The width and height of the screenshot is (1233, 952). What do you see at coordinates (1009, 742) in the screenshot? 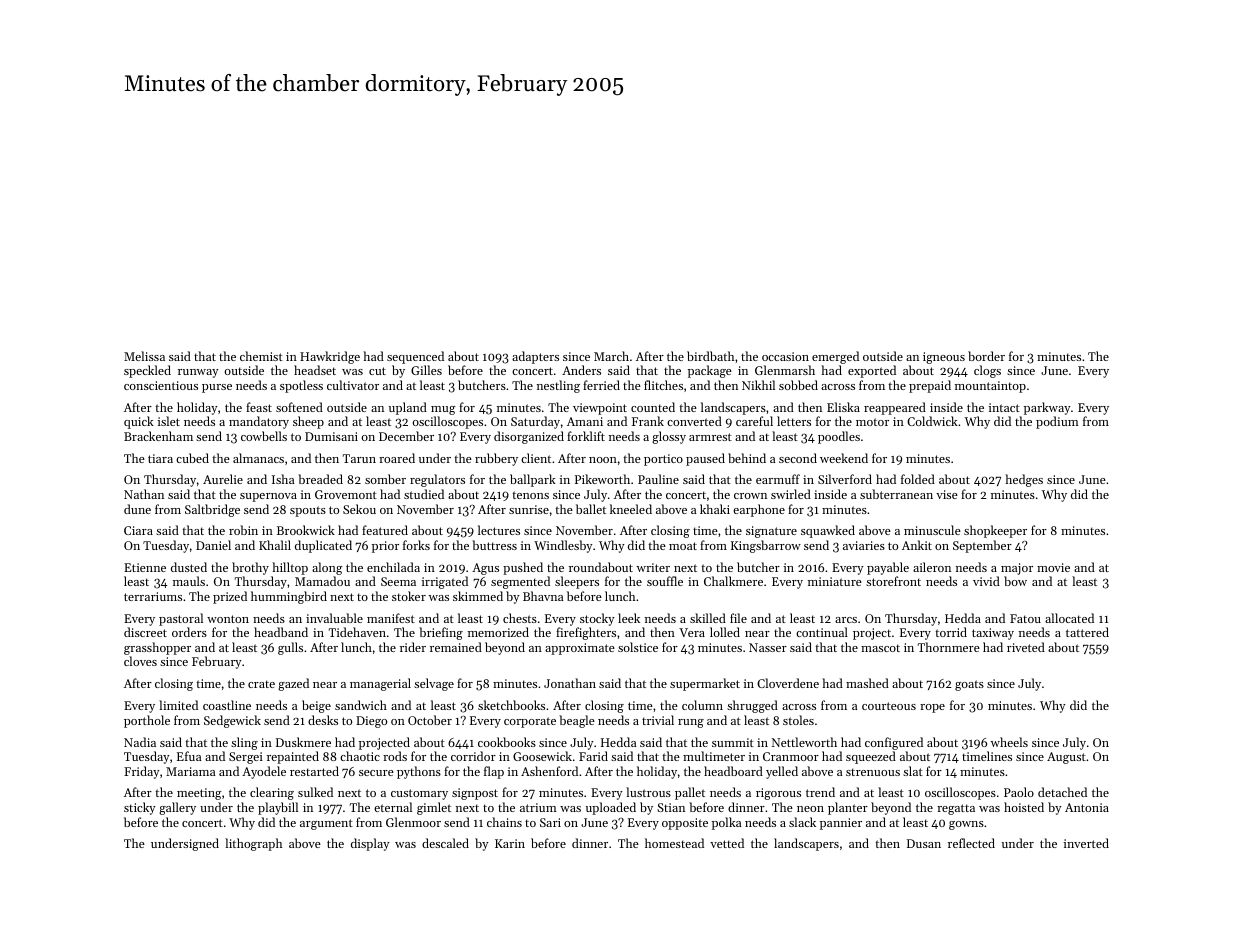
I see `wheels` at bounding box center [1009, 742].
